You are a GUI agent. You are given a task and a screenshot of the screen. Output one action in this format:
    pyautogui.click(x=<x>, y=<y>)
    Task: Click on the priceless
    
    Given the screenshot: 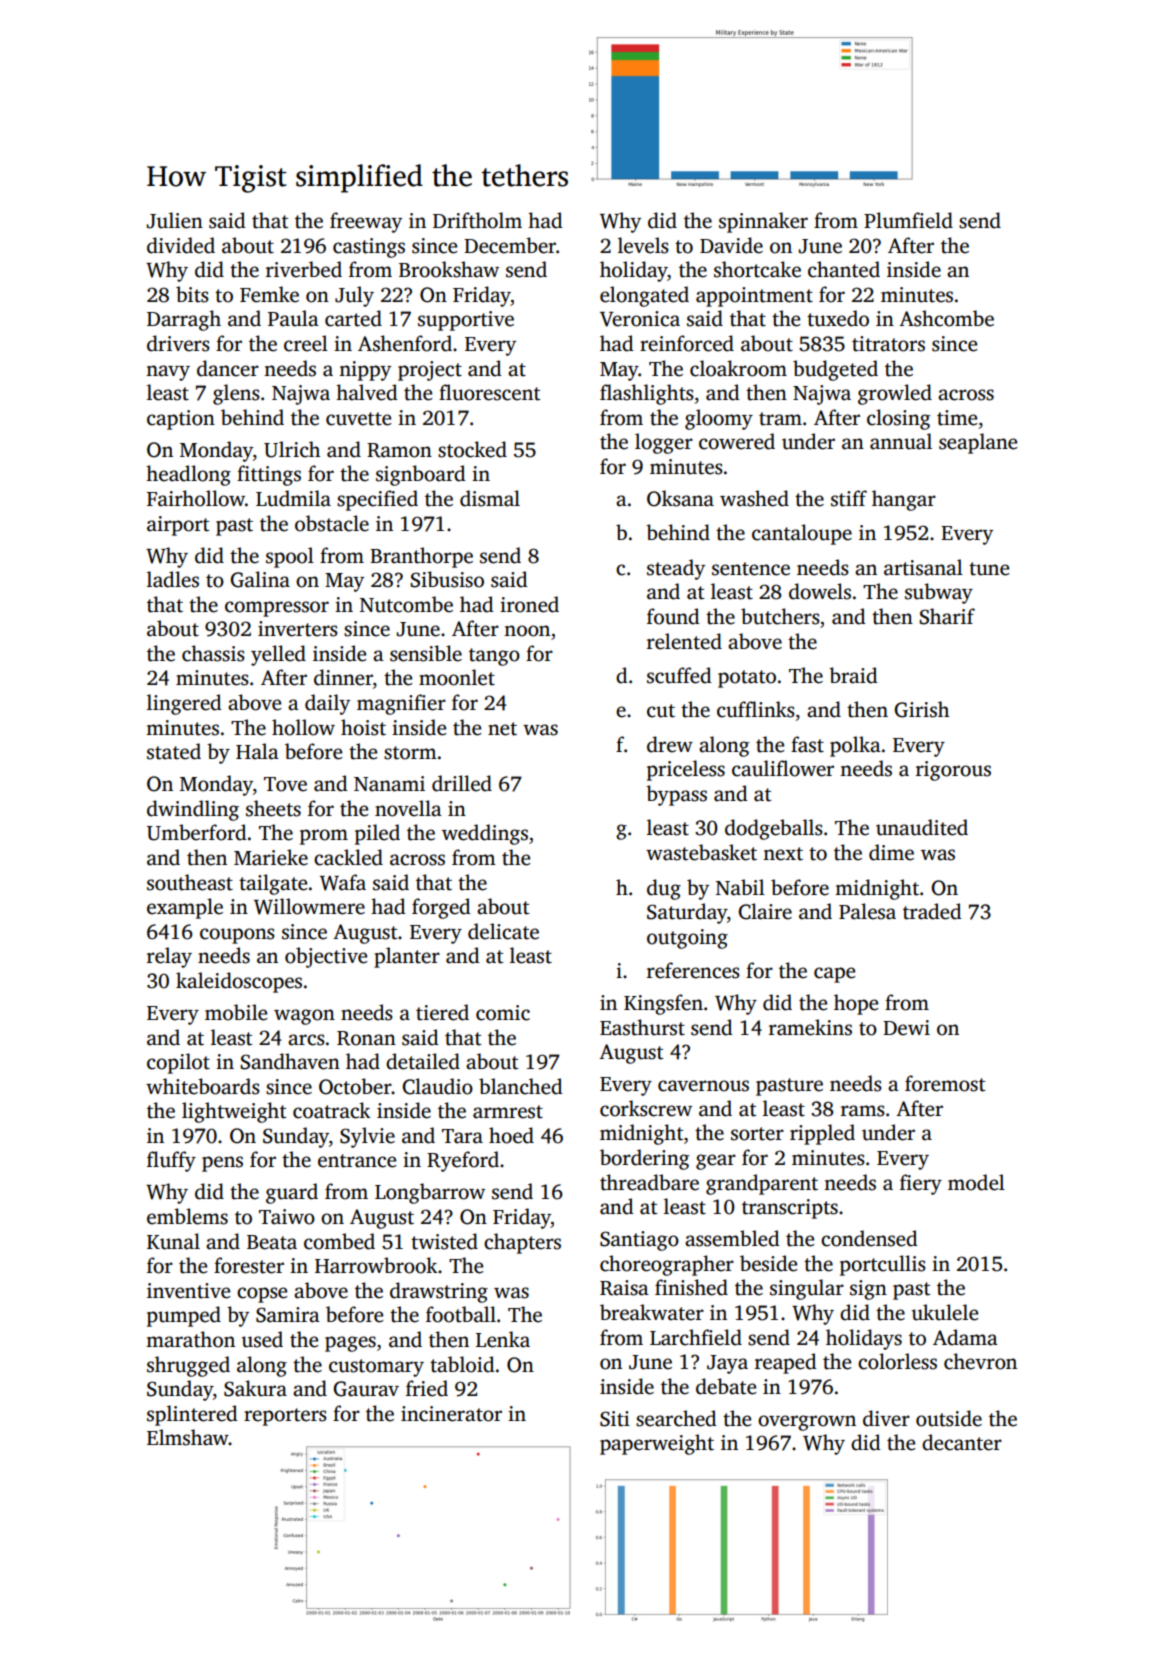 What is the action you would take?
    pyautogui.click(x=686, y=770)
